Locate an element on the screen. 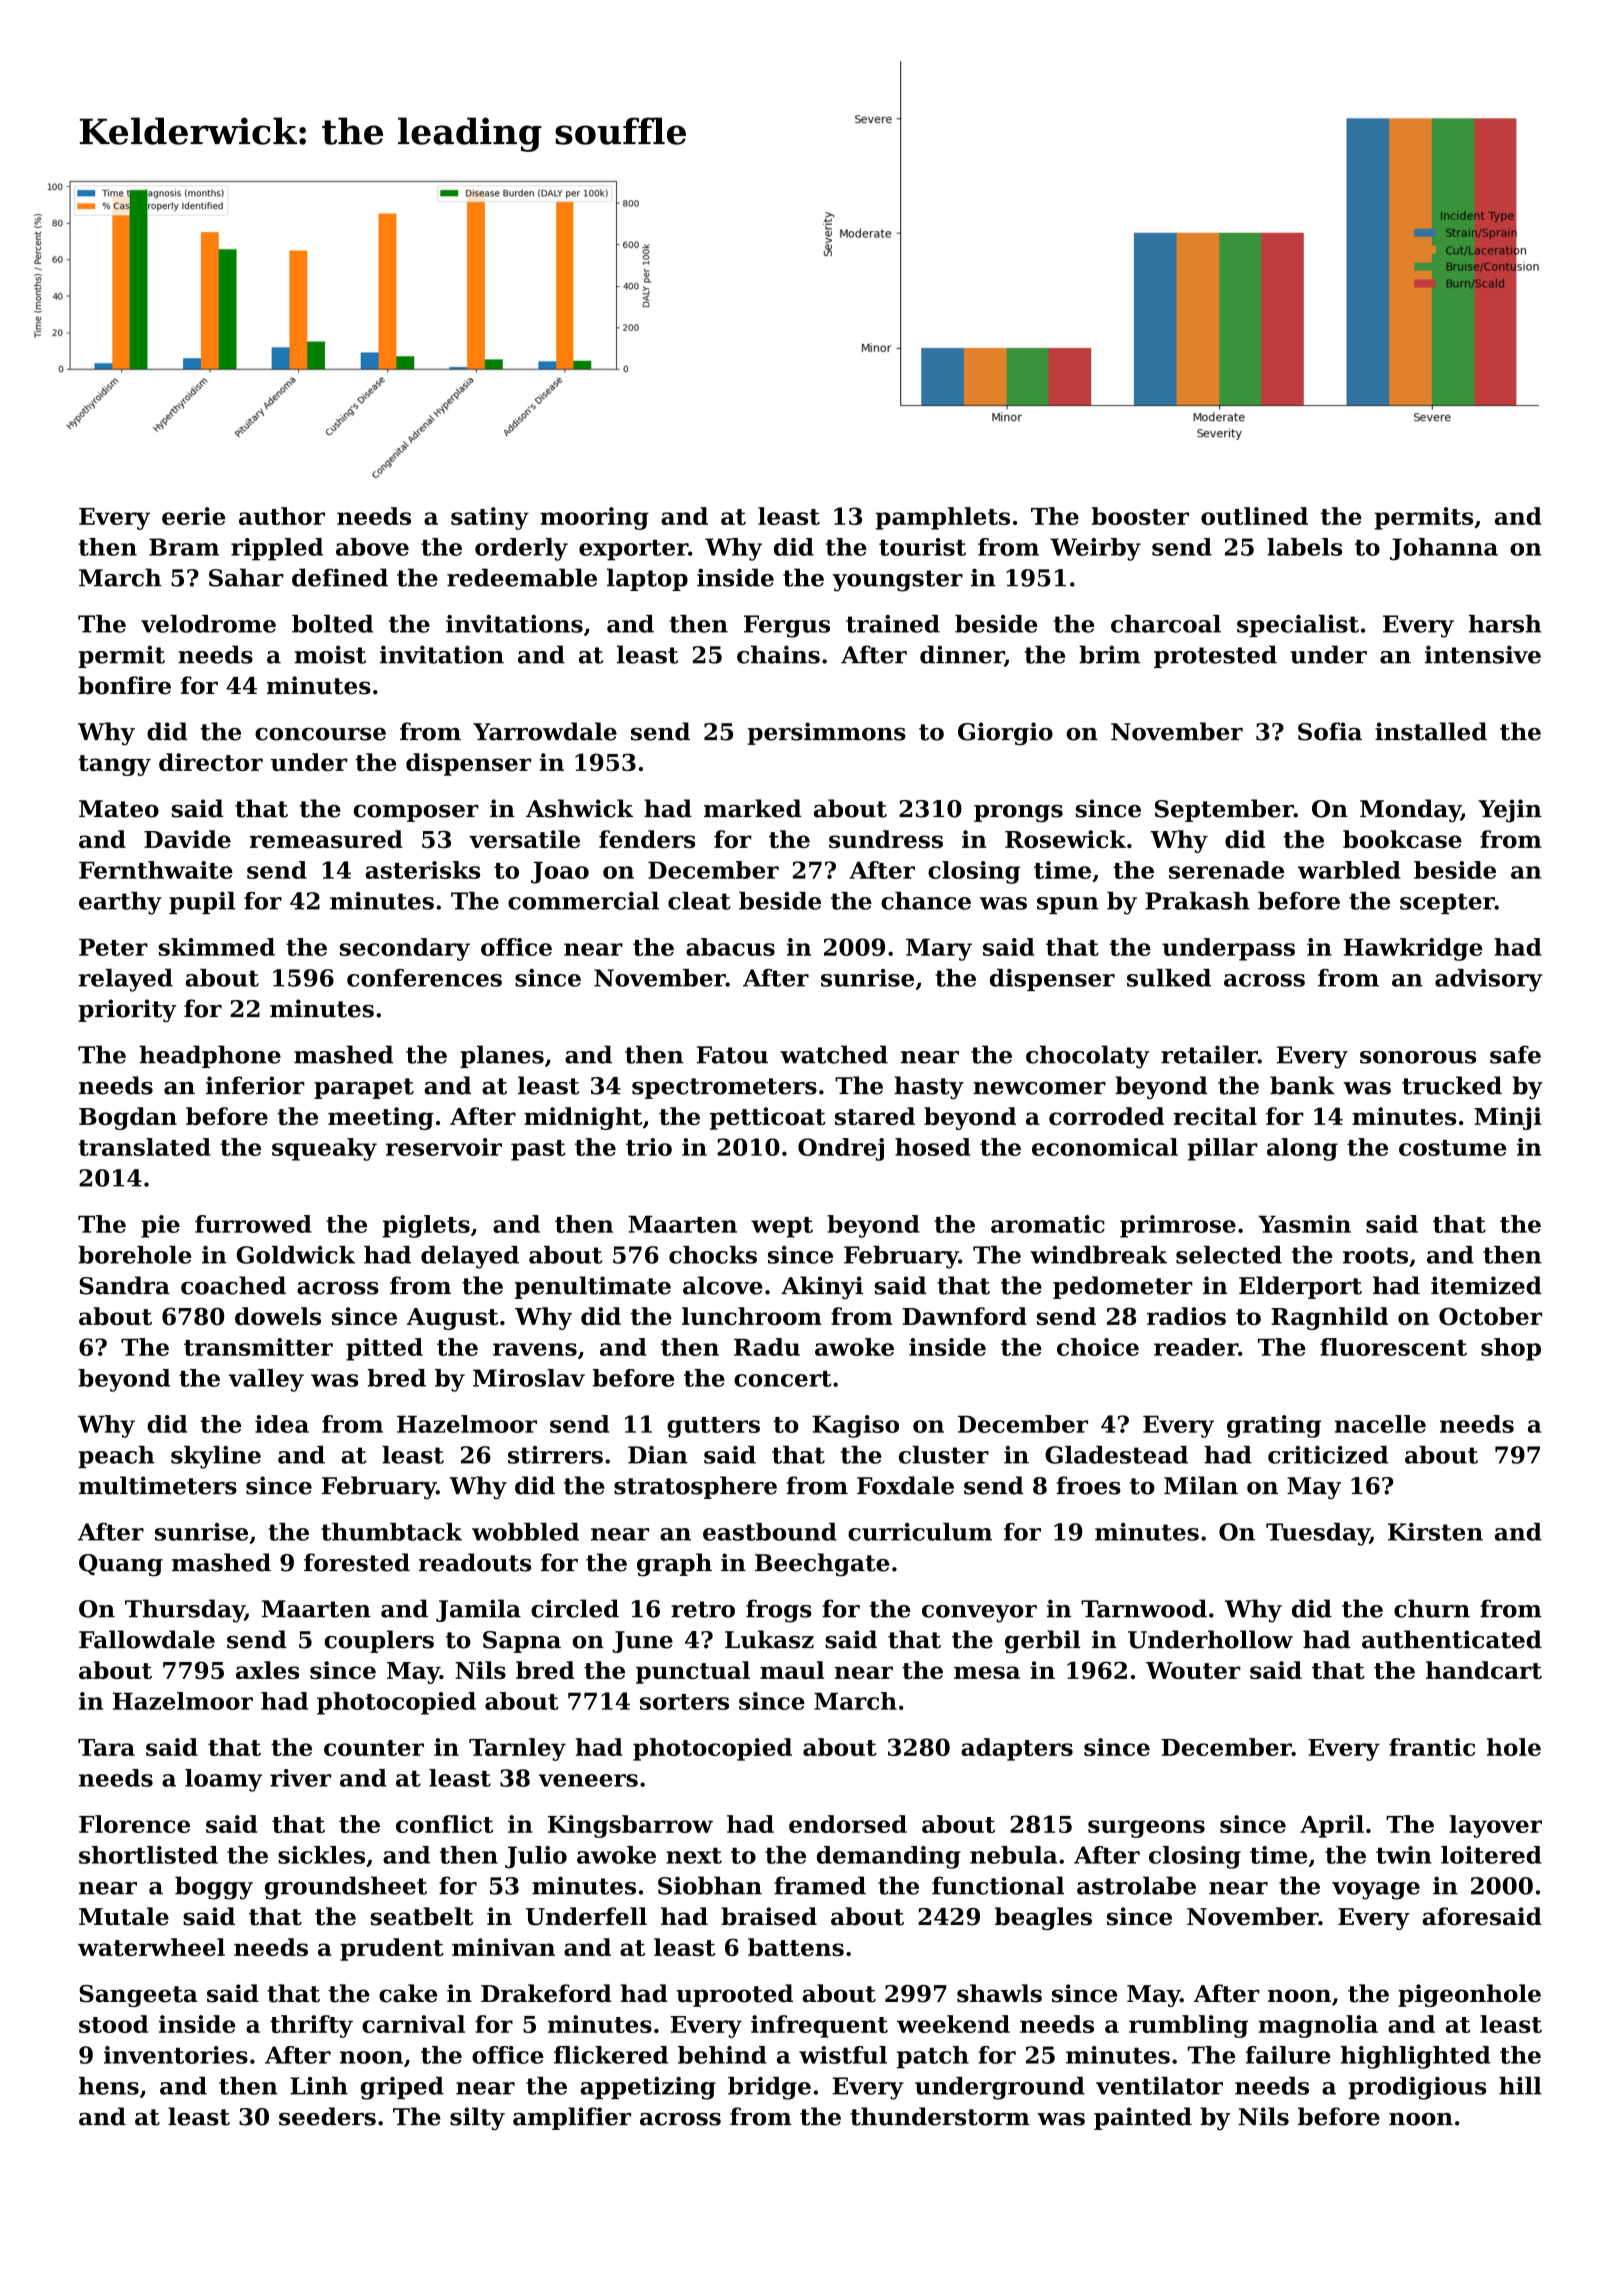 The height and width of the screenshot is (2292, 1620). Quang is located at coordinates (121, 1565).
